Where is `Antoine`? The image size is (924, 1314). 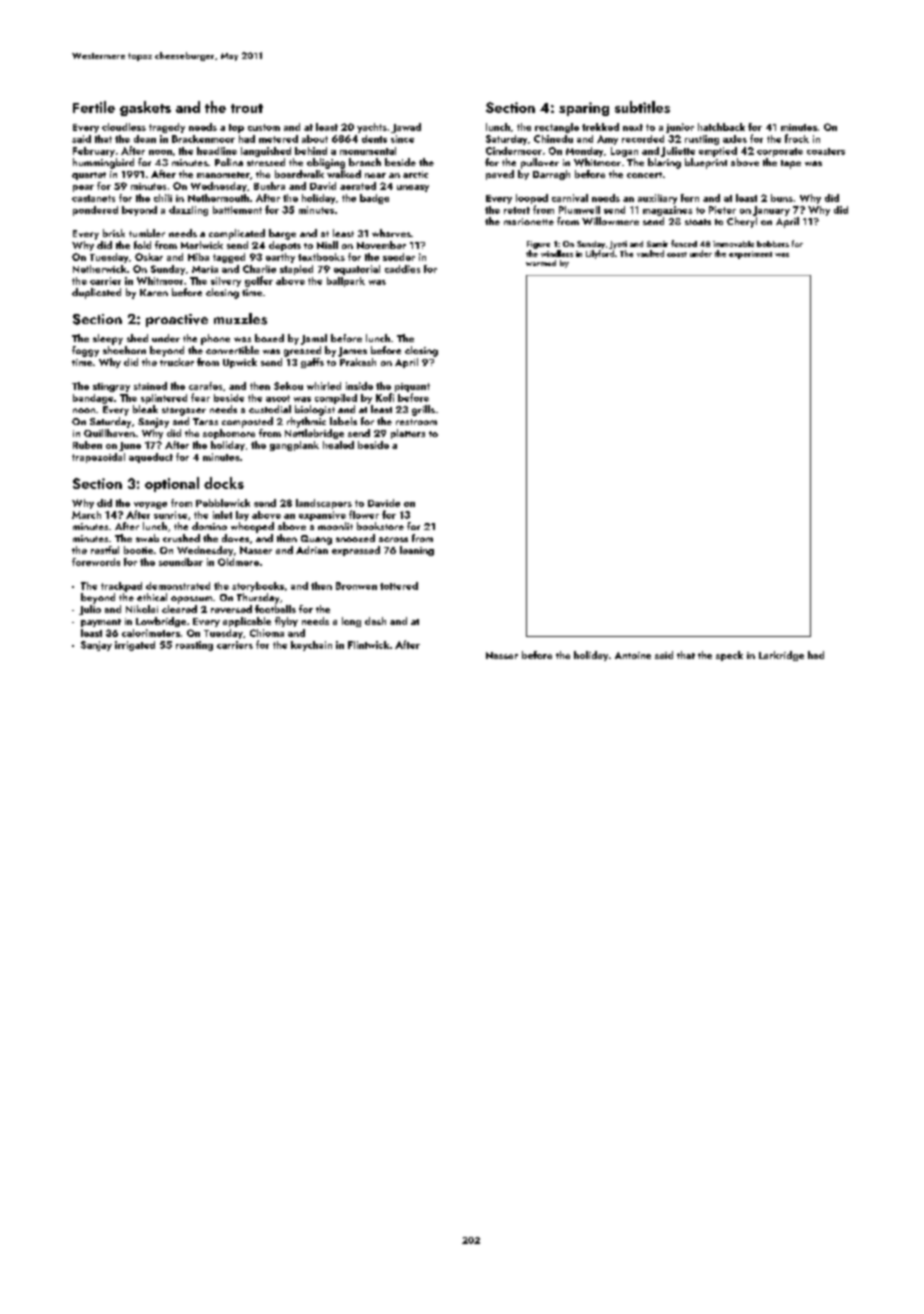 Antoine is located at coordinates (633, 655).
